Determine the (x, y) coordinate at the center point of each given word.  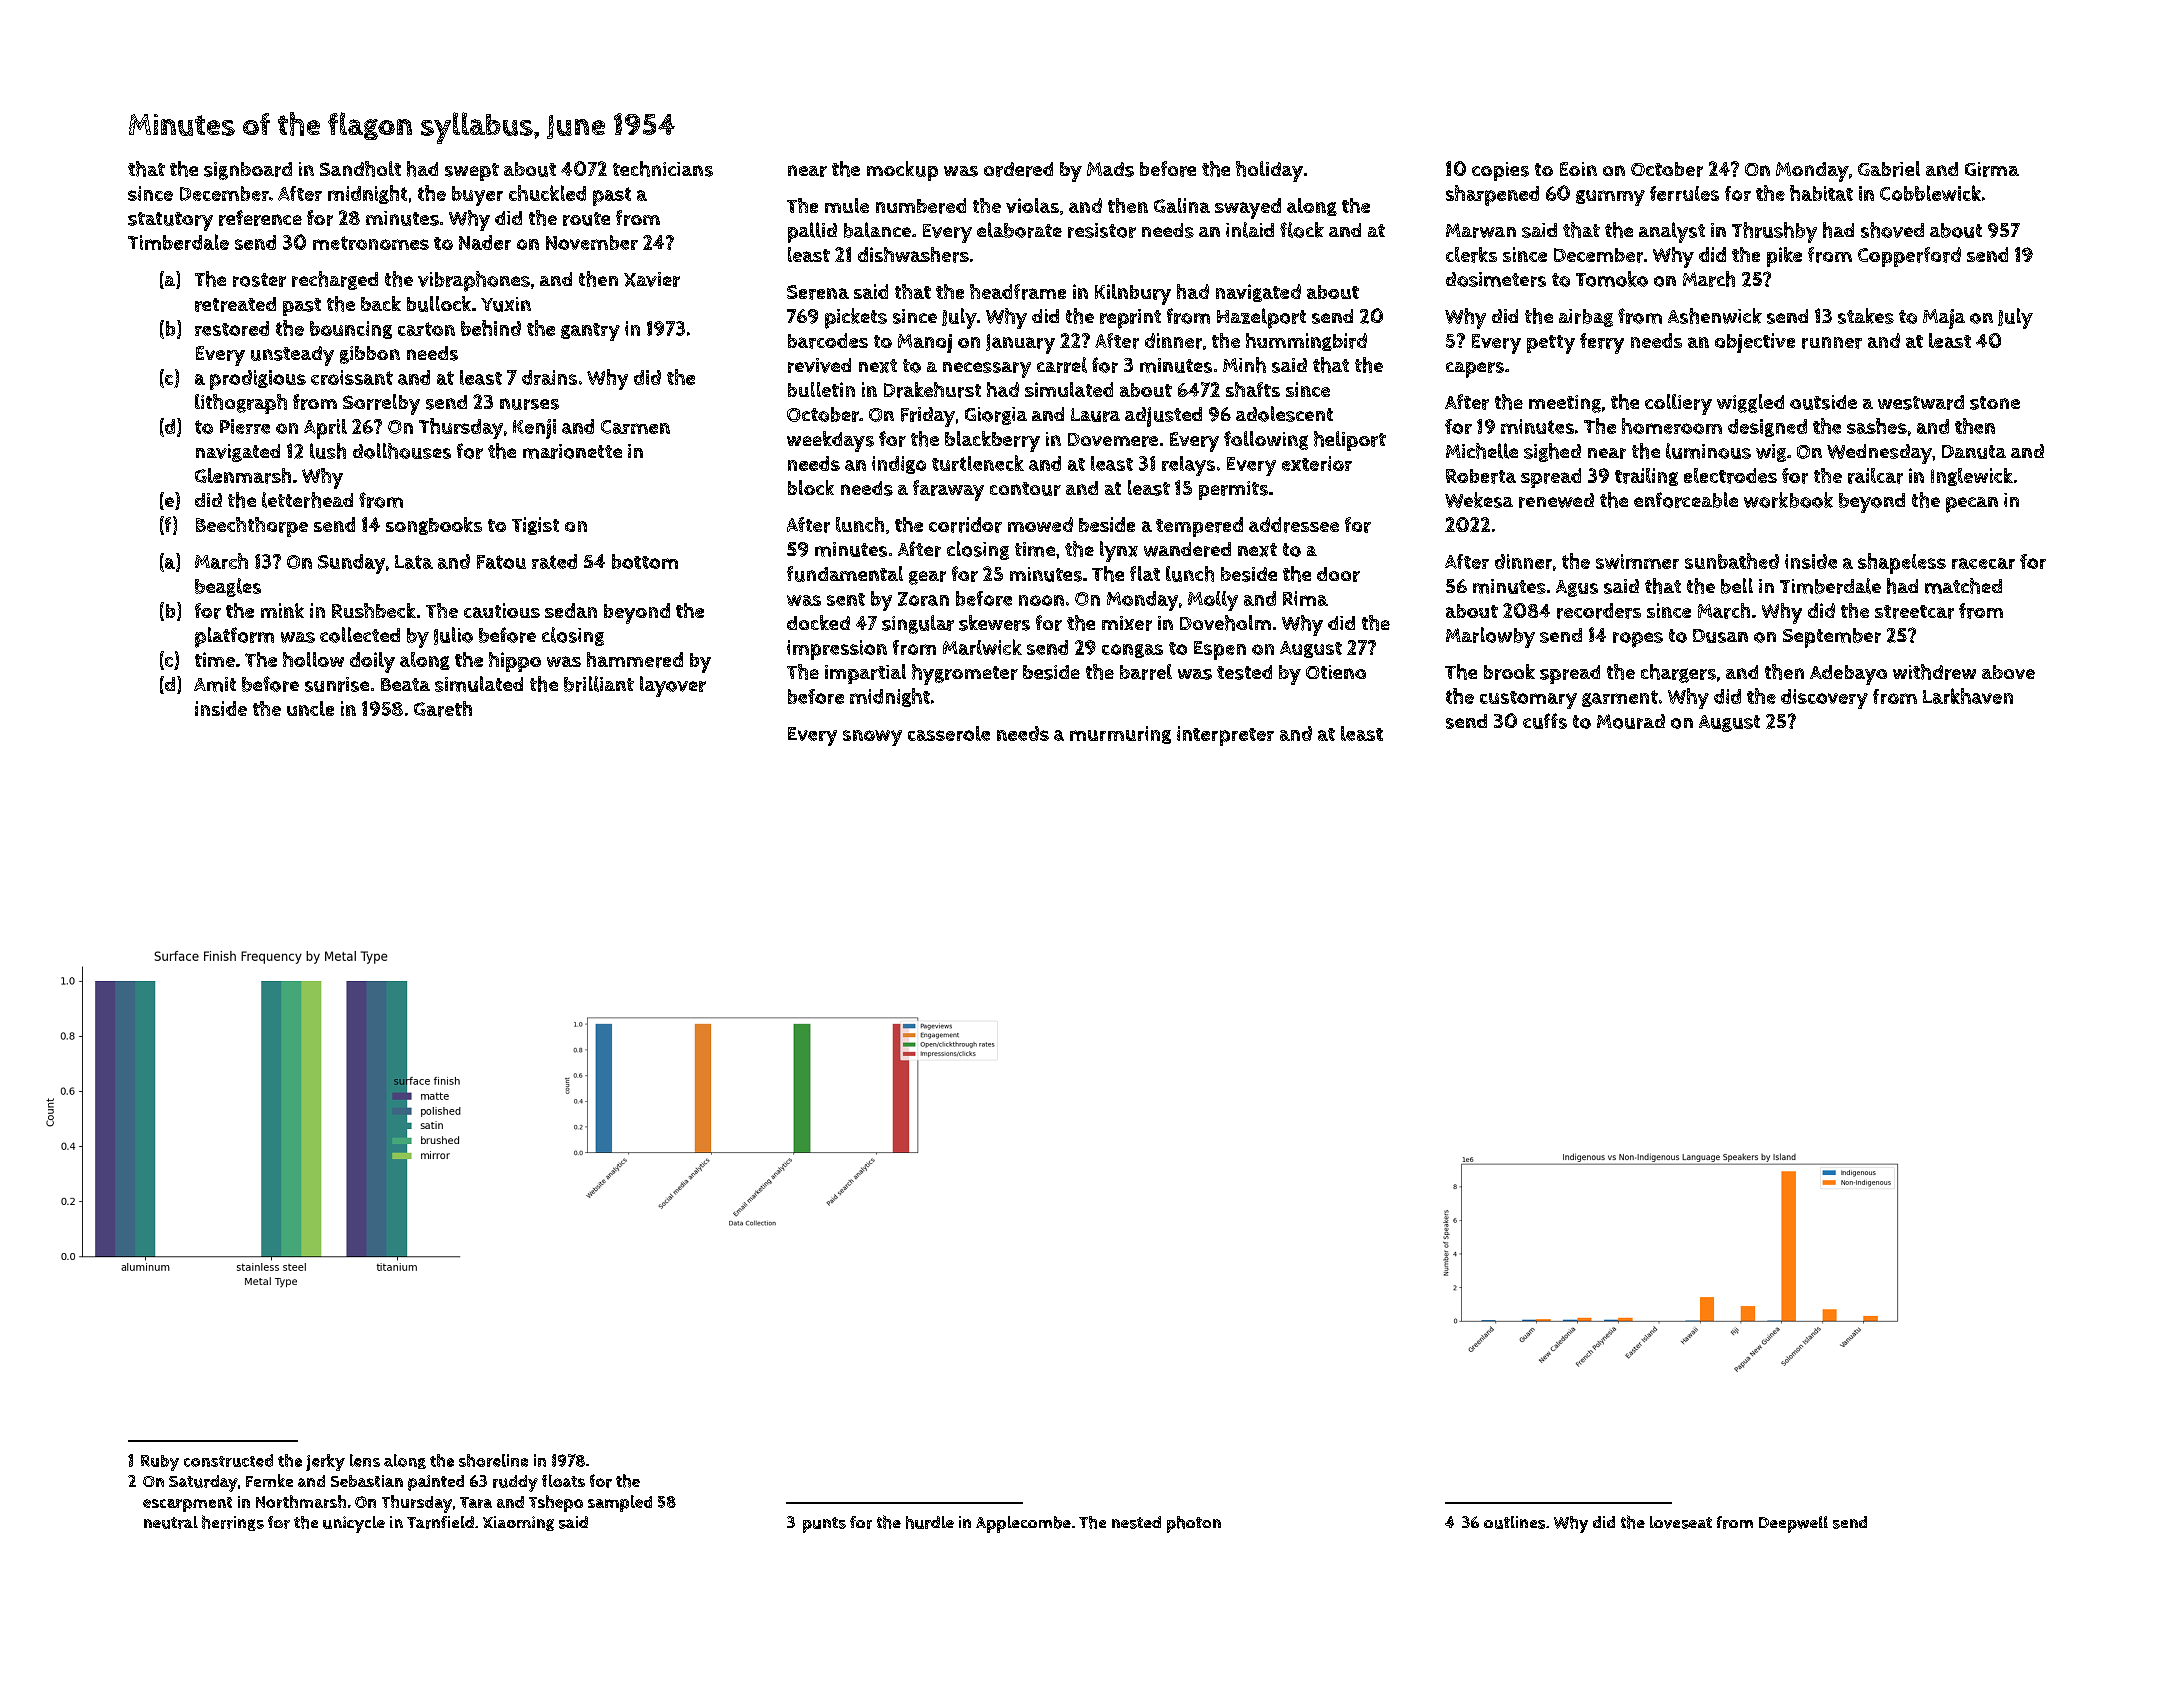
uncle (310, 708)
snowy (872, 738)
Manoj (925, 343)
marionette (572, 451)
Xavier (652, 279)
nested (1136, 1522)
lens (365, 1460)
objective (1755, 343)
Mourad (1631, 721)
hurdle (930, 1522)
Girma (1992, 169)
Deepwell (1793, 1524)
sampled (620, 1503)
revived (819, 365)
